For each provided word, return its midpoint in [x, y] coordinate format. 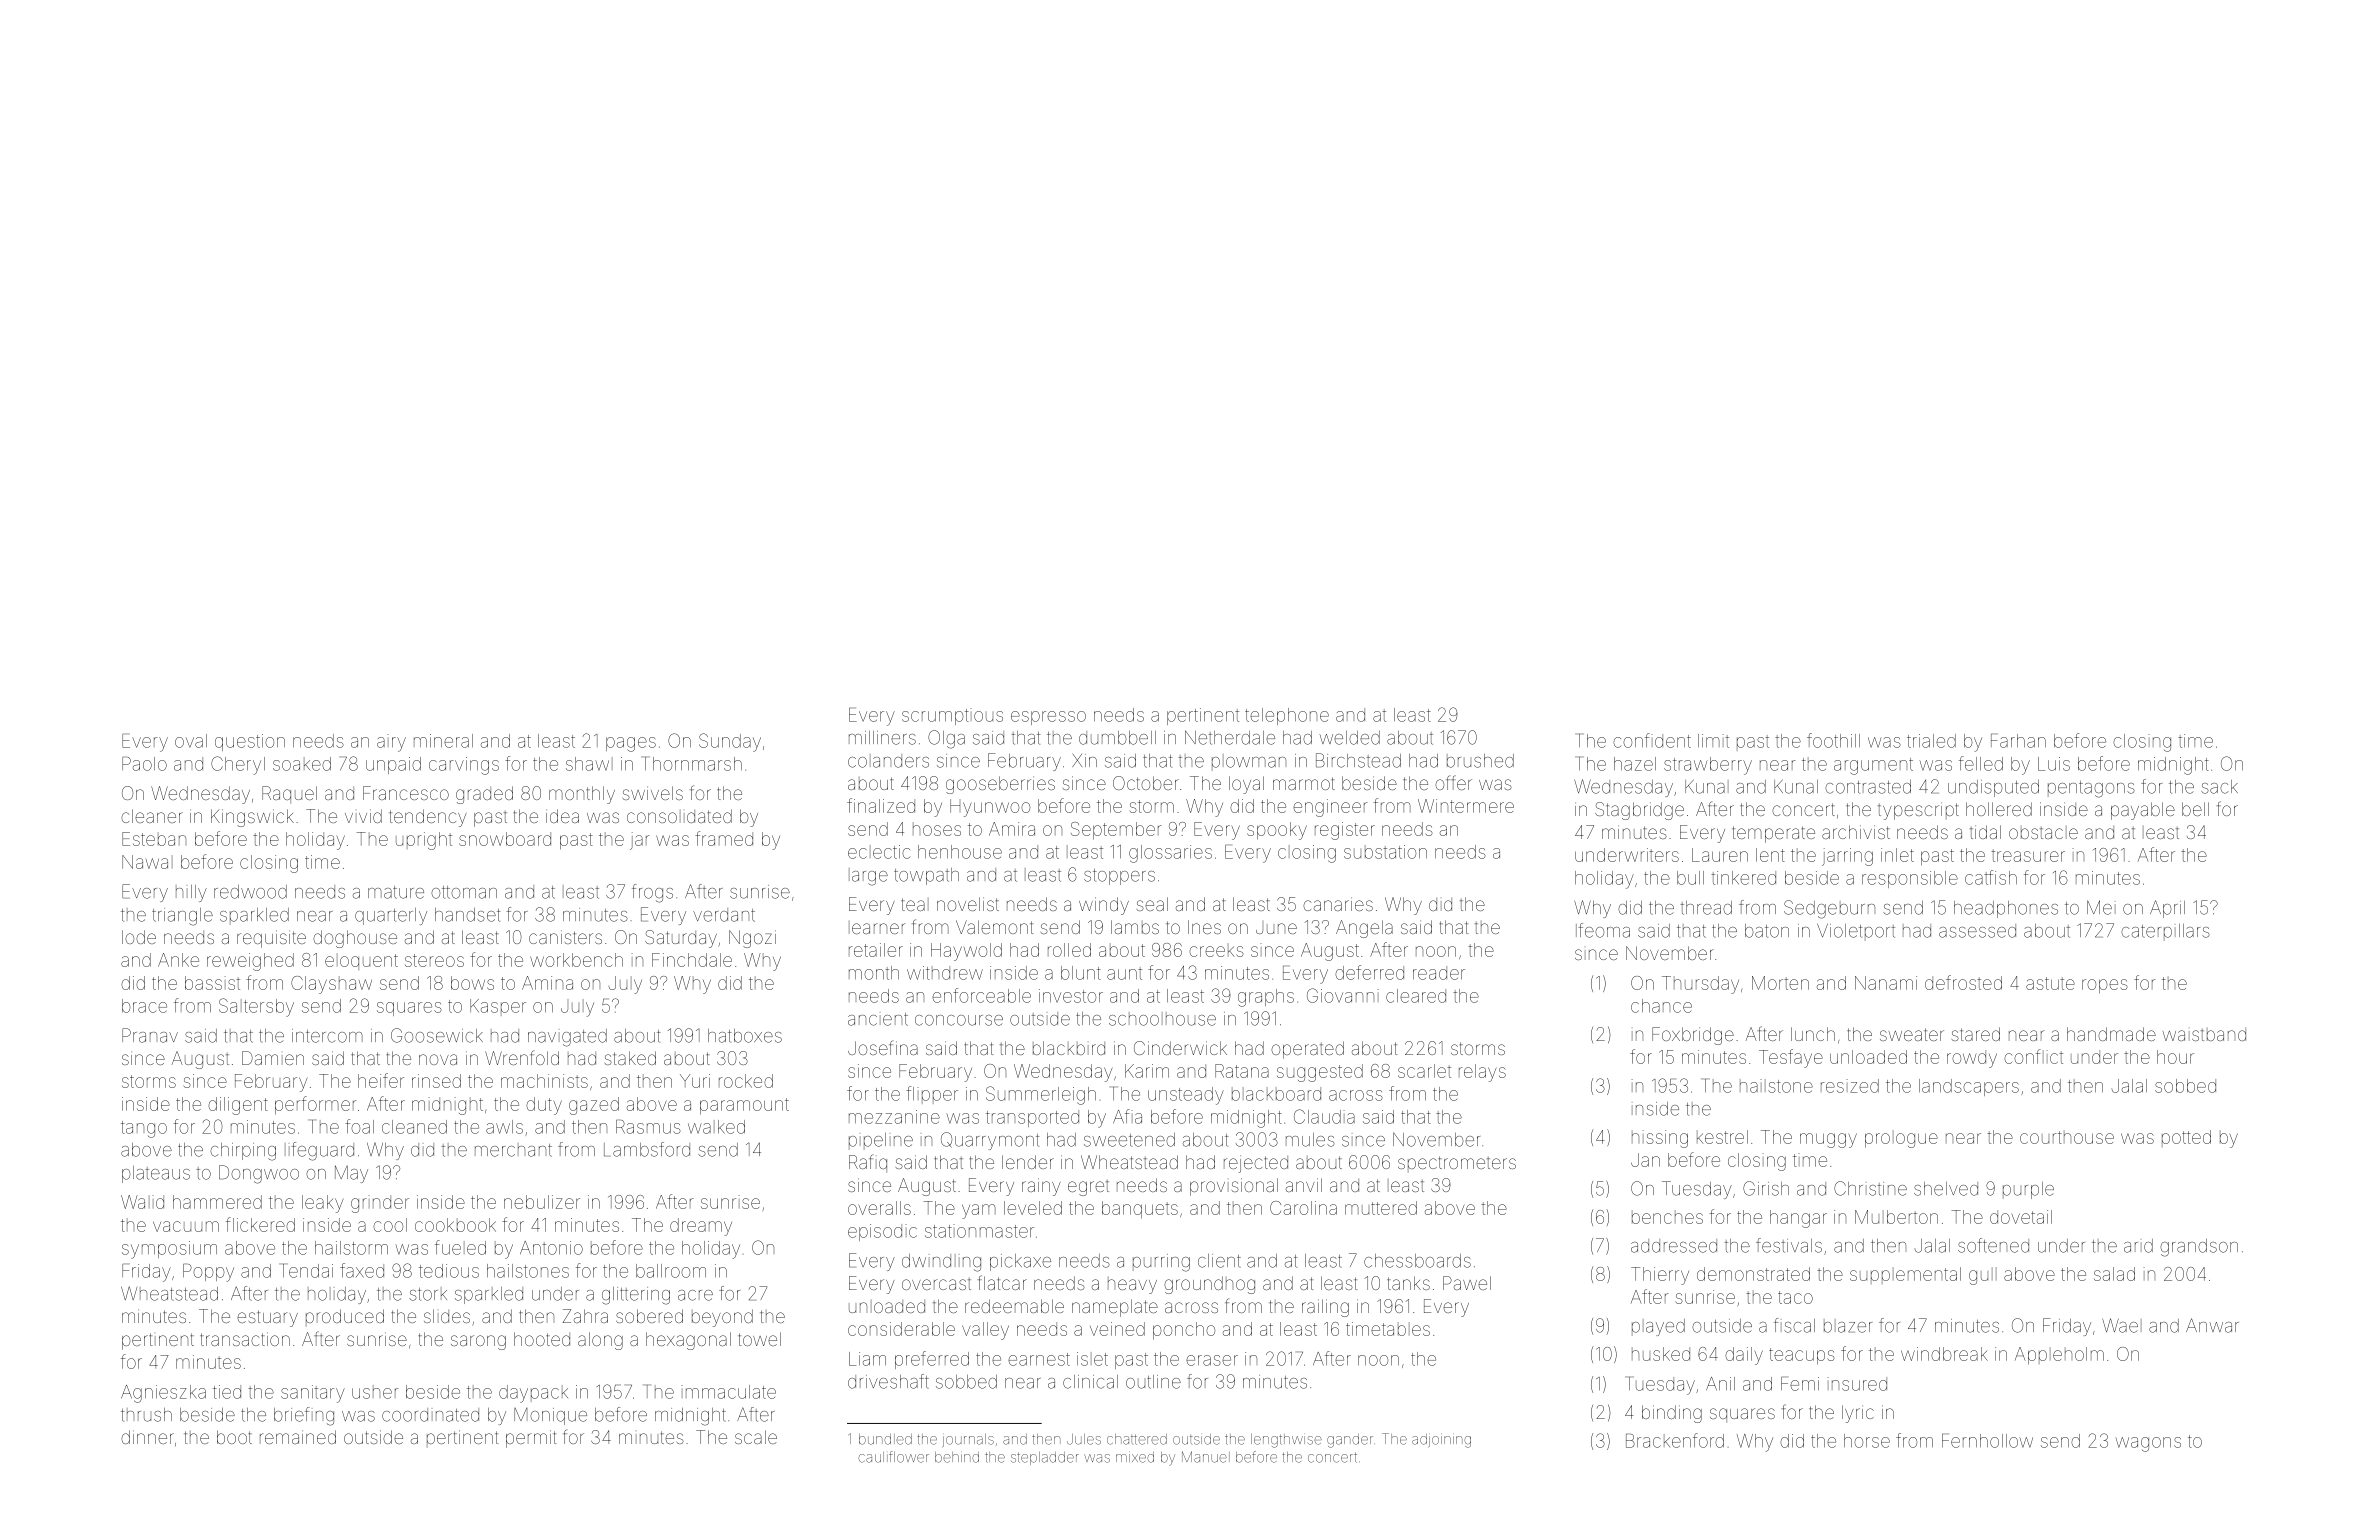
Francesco [406, 793]
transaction [245, 1339]
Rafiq [868, 1163]
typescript [1918, 811]
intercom [327, 1036]
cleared [1416, 996]
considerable [901, 1329]
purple [2028, 1190]
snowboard [505, 839]
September [1116, 831]
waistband [2204, 1034]
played [1658, 1327]
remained [298, 1437]
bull [1690, 878]
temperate [1773, 834]
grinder [380, 1204]
